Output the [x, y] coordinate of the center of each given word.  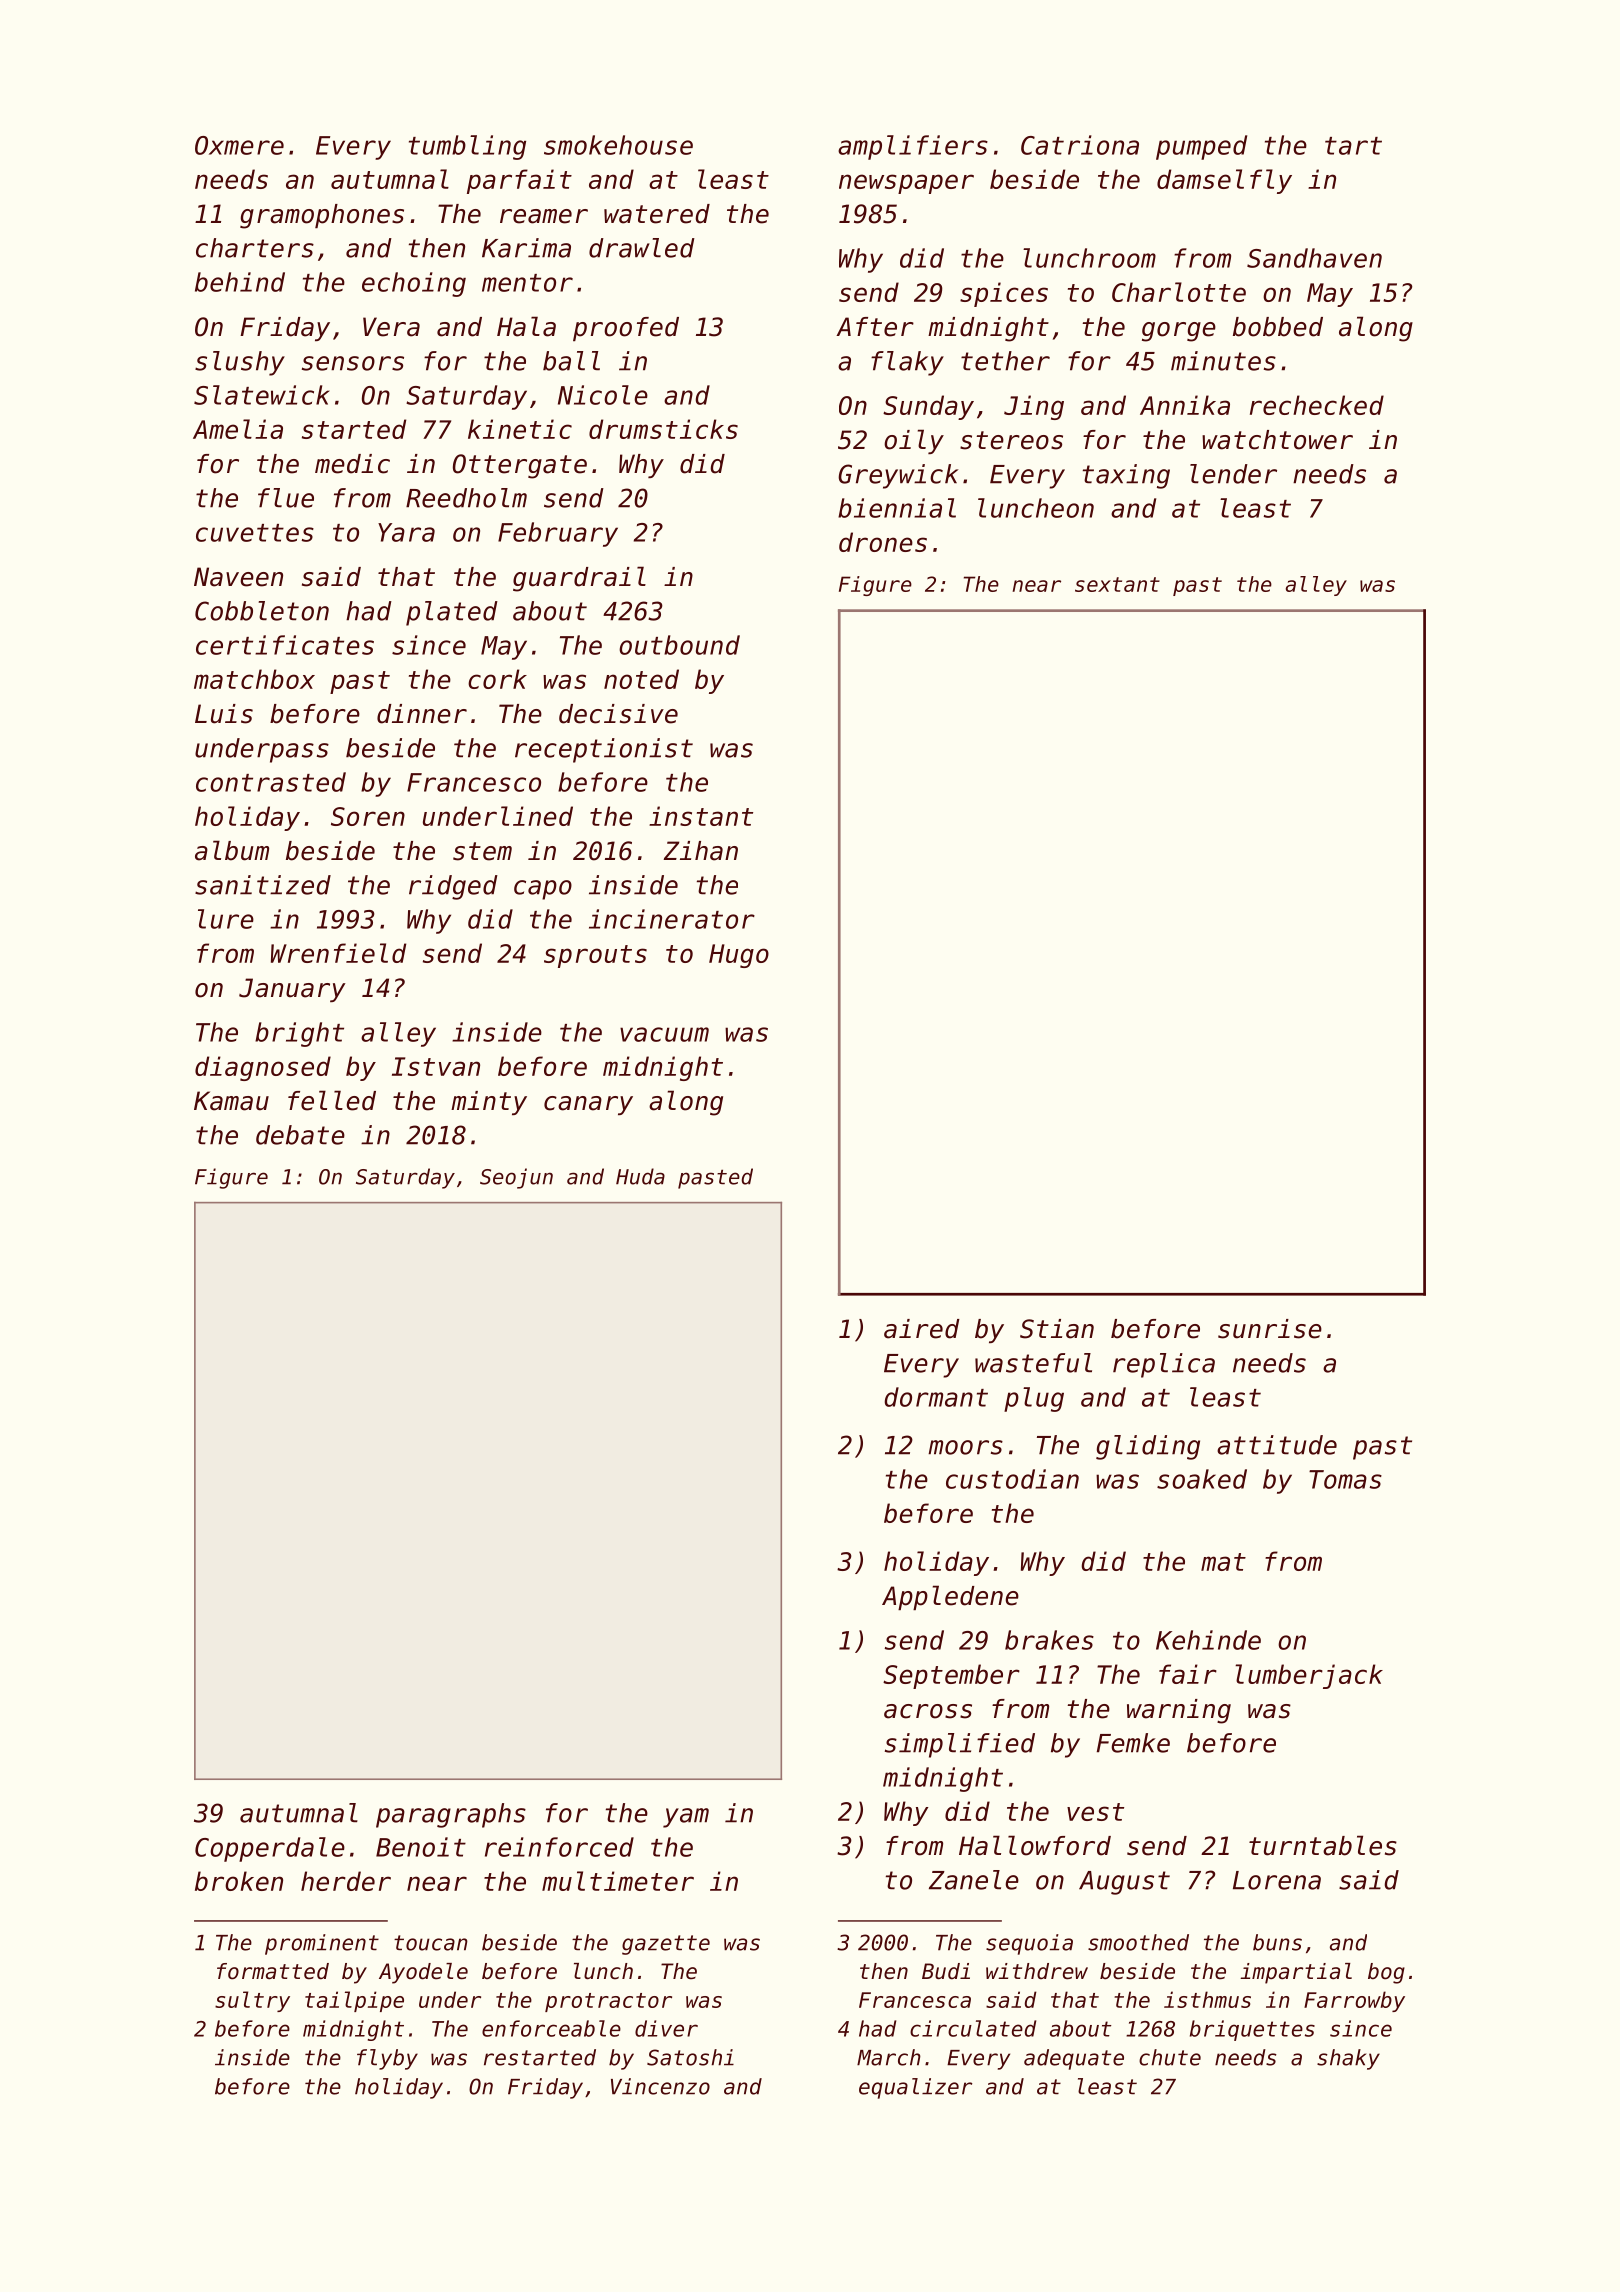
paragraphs [451, 1815]
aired [922, 1329]
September [951, 1676]
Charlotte [1179, 292]
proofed [626, 329]
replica [1164, 1365]
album [232, 850]
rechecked [1317, 405]
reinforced [559, 1847]
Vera [391, 327]
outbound [679, 645]
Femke [1133, 1743]
